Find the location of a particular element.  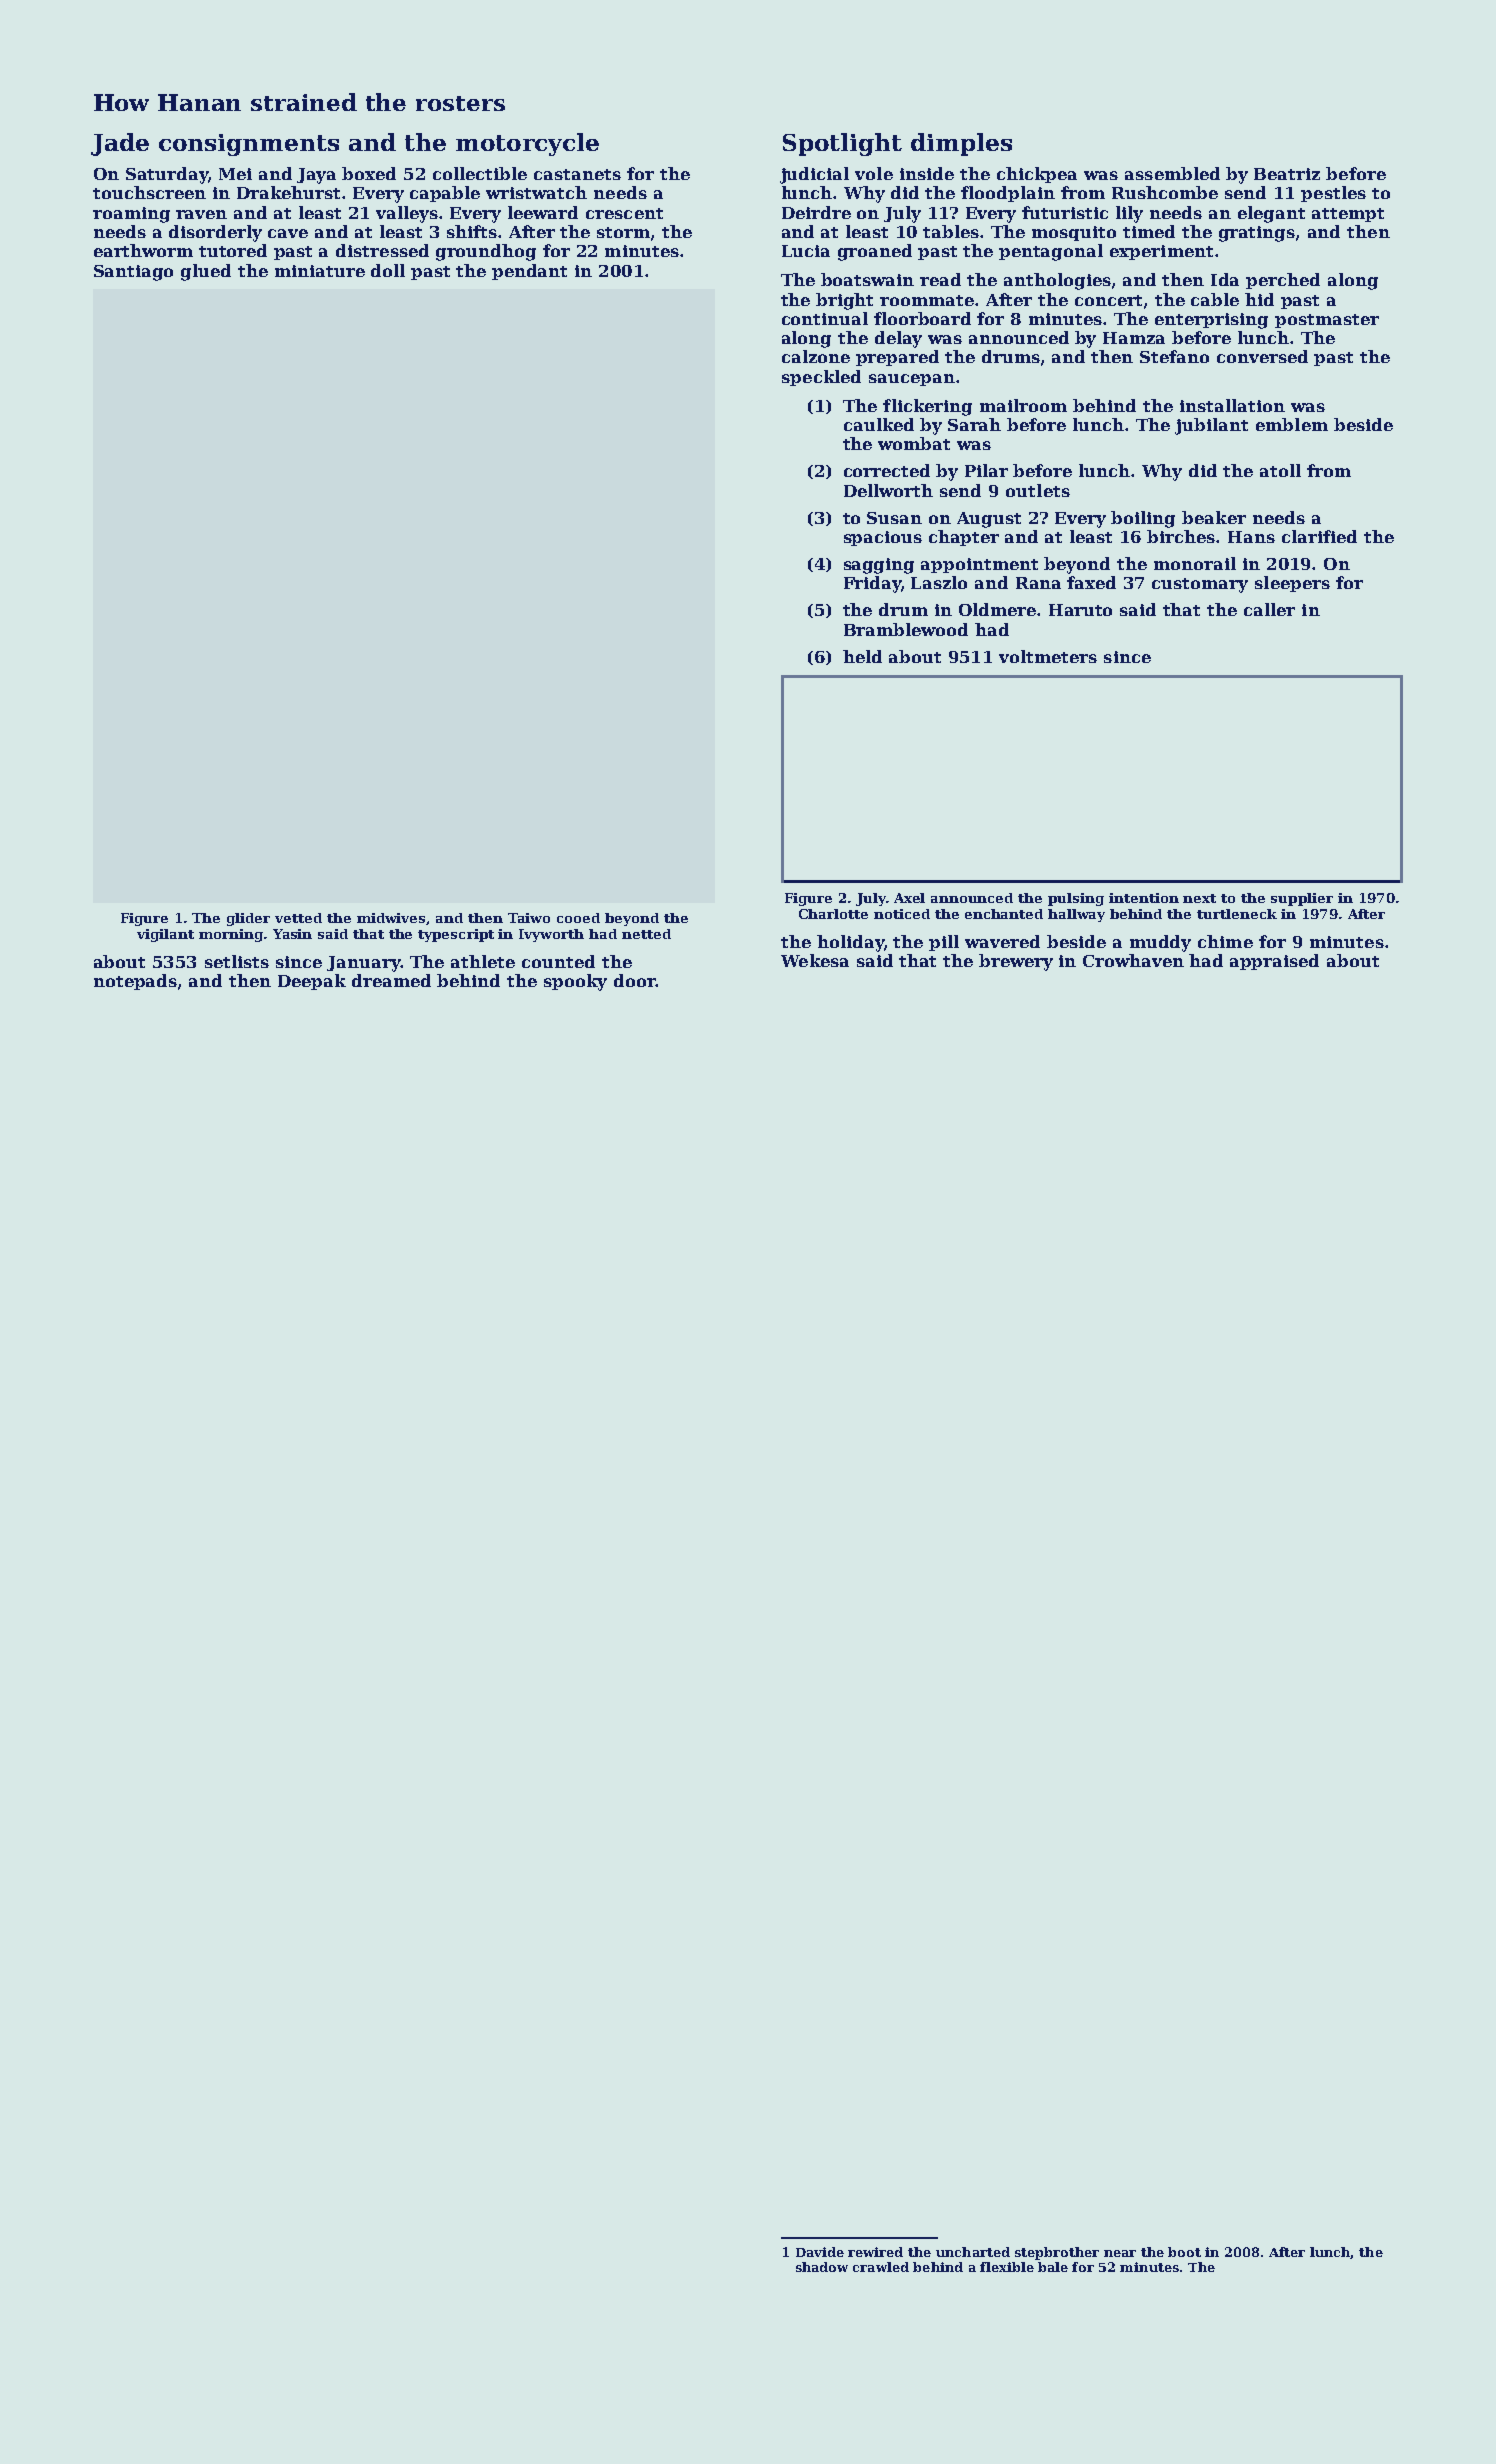

elegant is located at coordinates (1271, 214).
